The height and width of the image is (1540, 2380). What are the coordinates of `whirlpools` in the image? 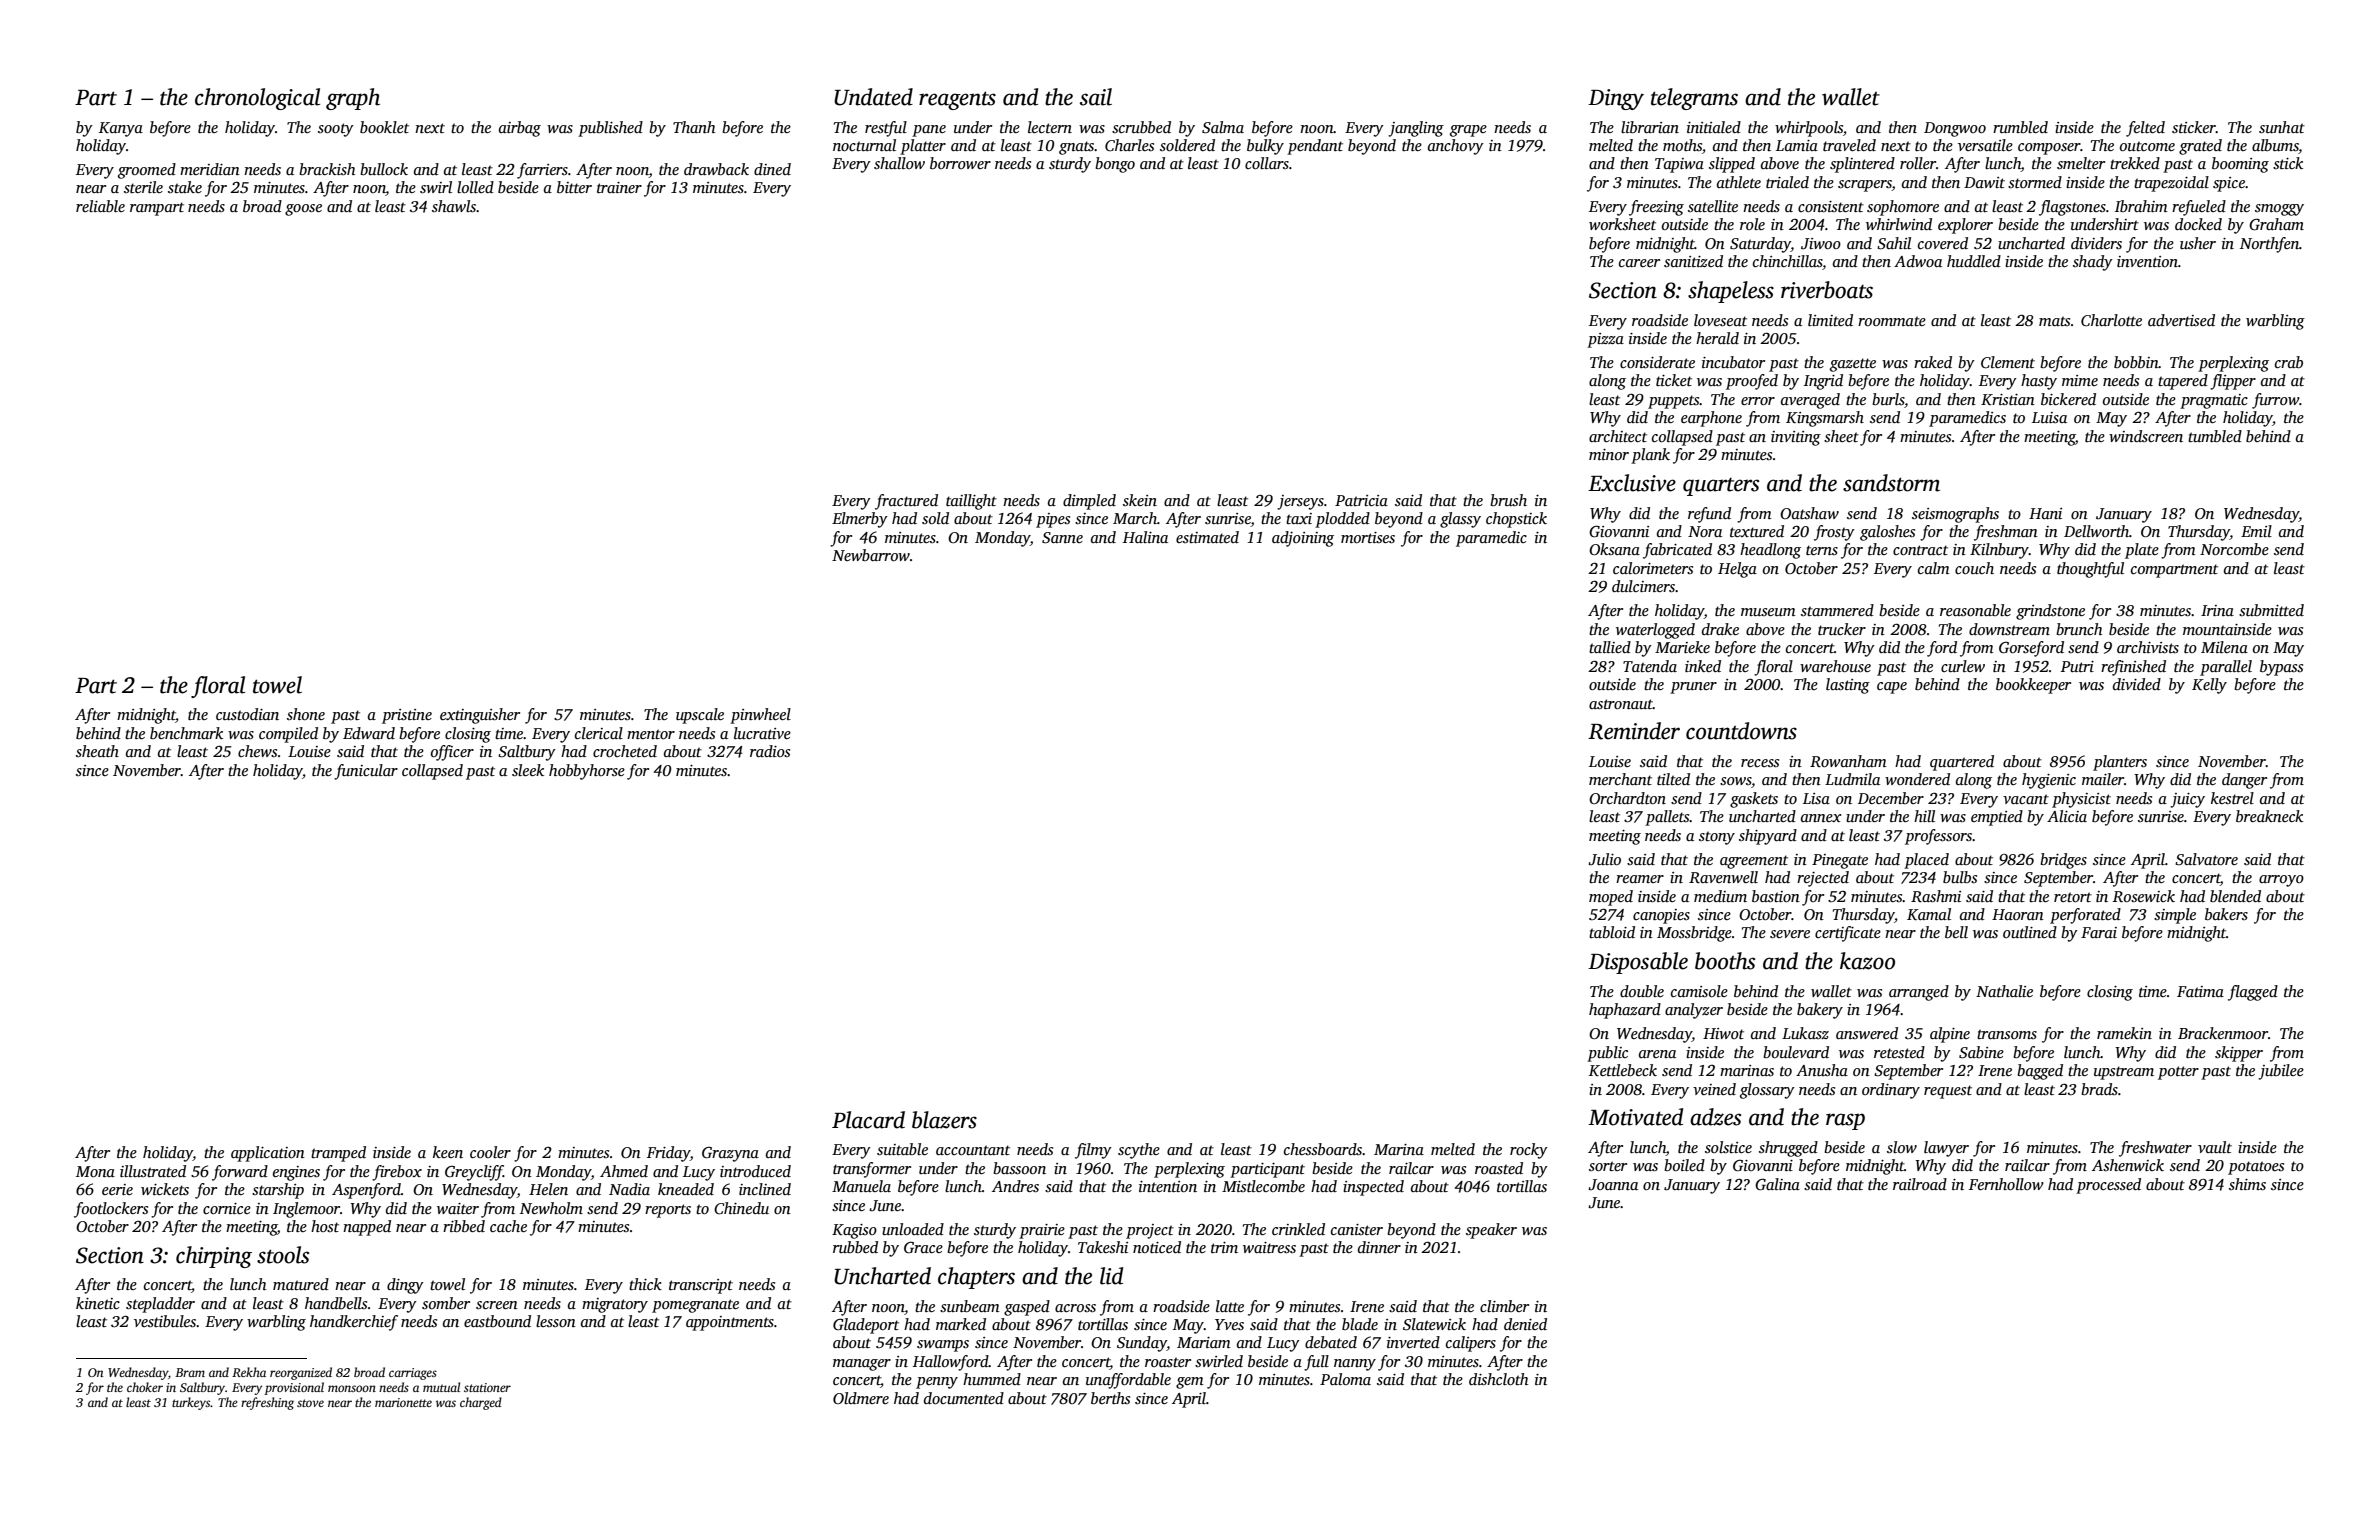 It's located at (1809, 129).
